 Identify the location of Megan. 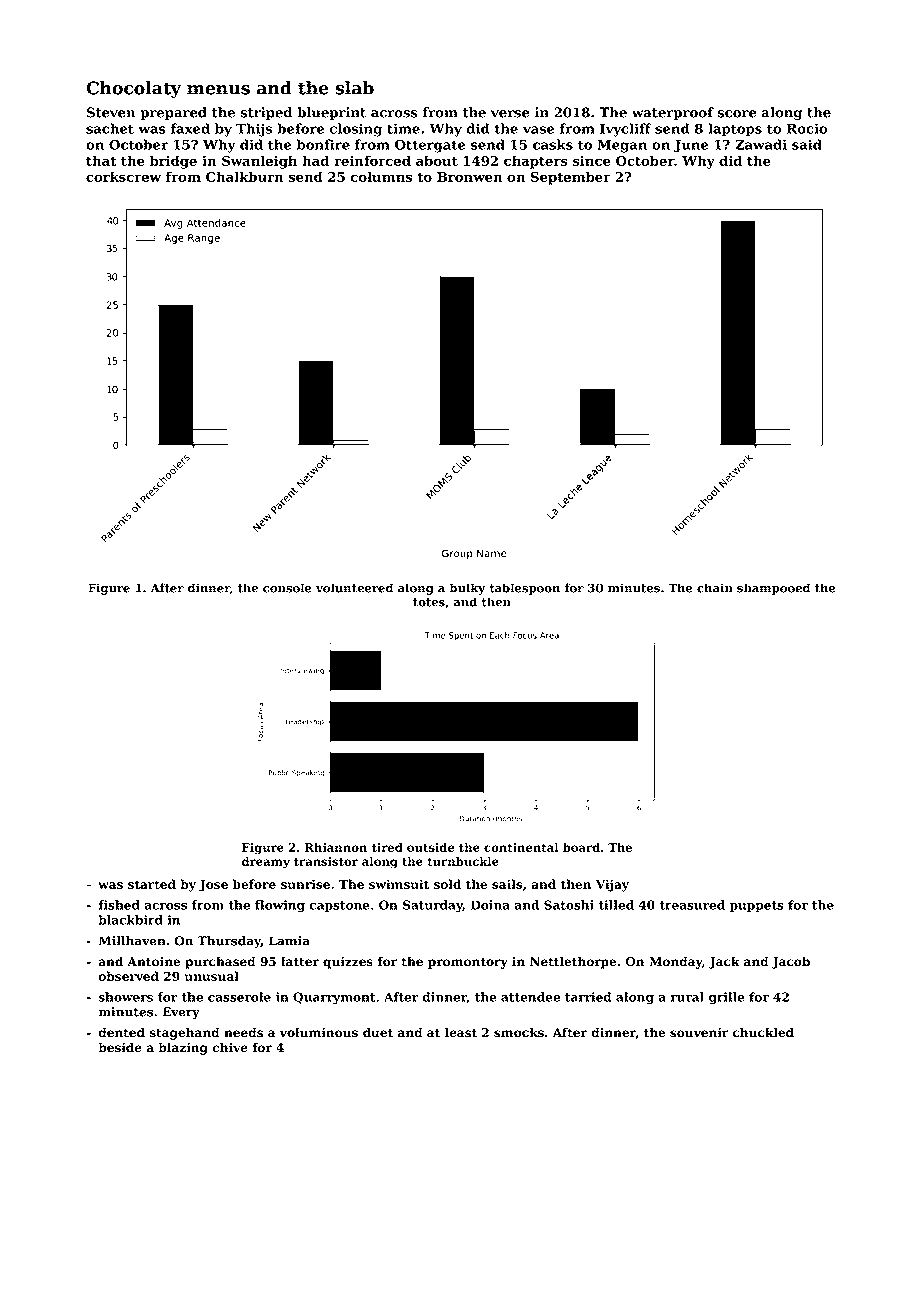
(622, 146).
